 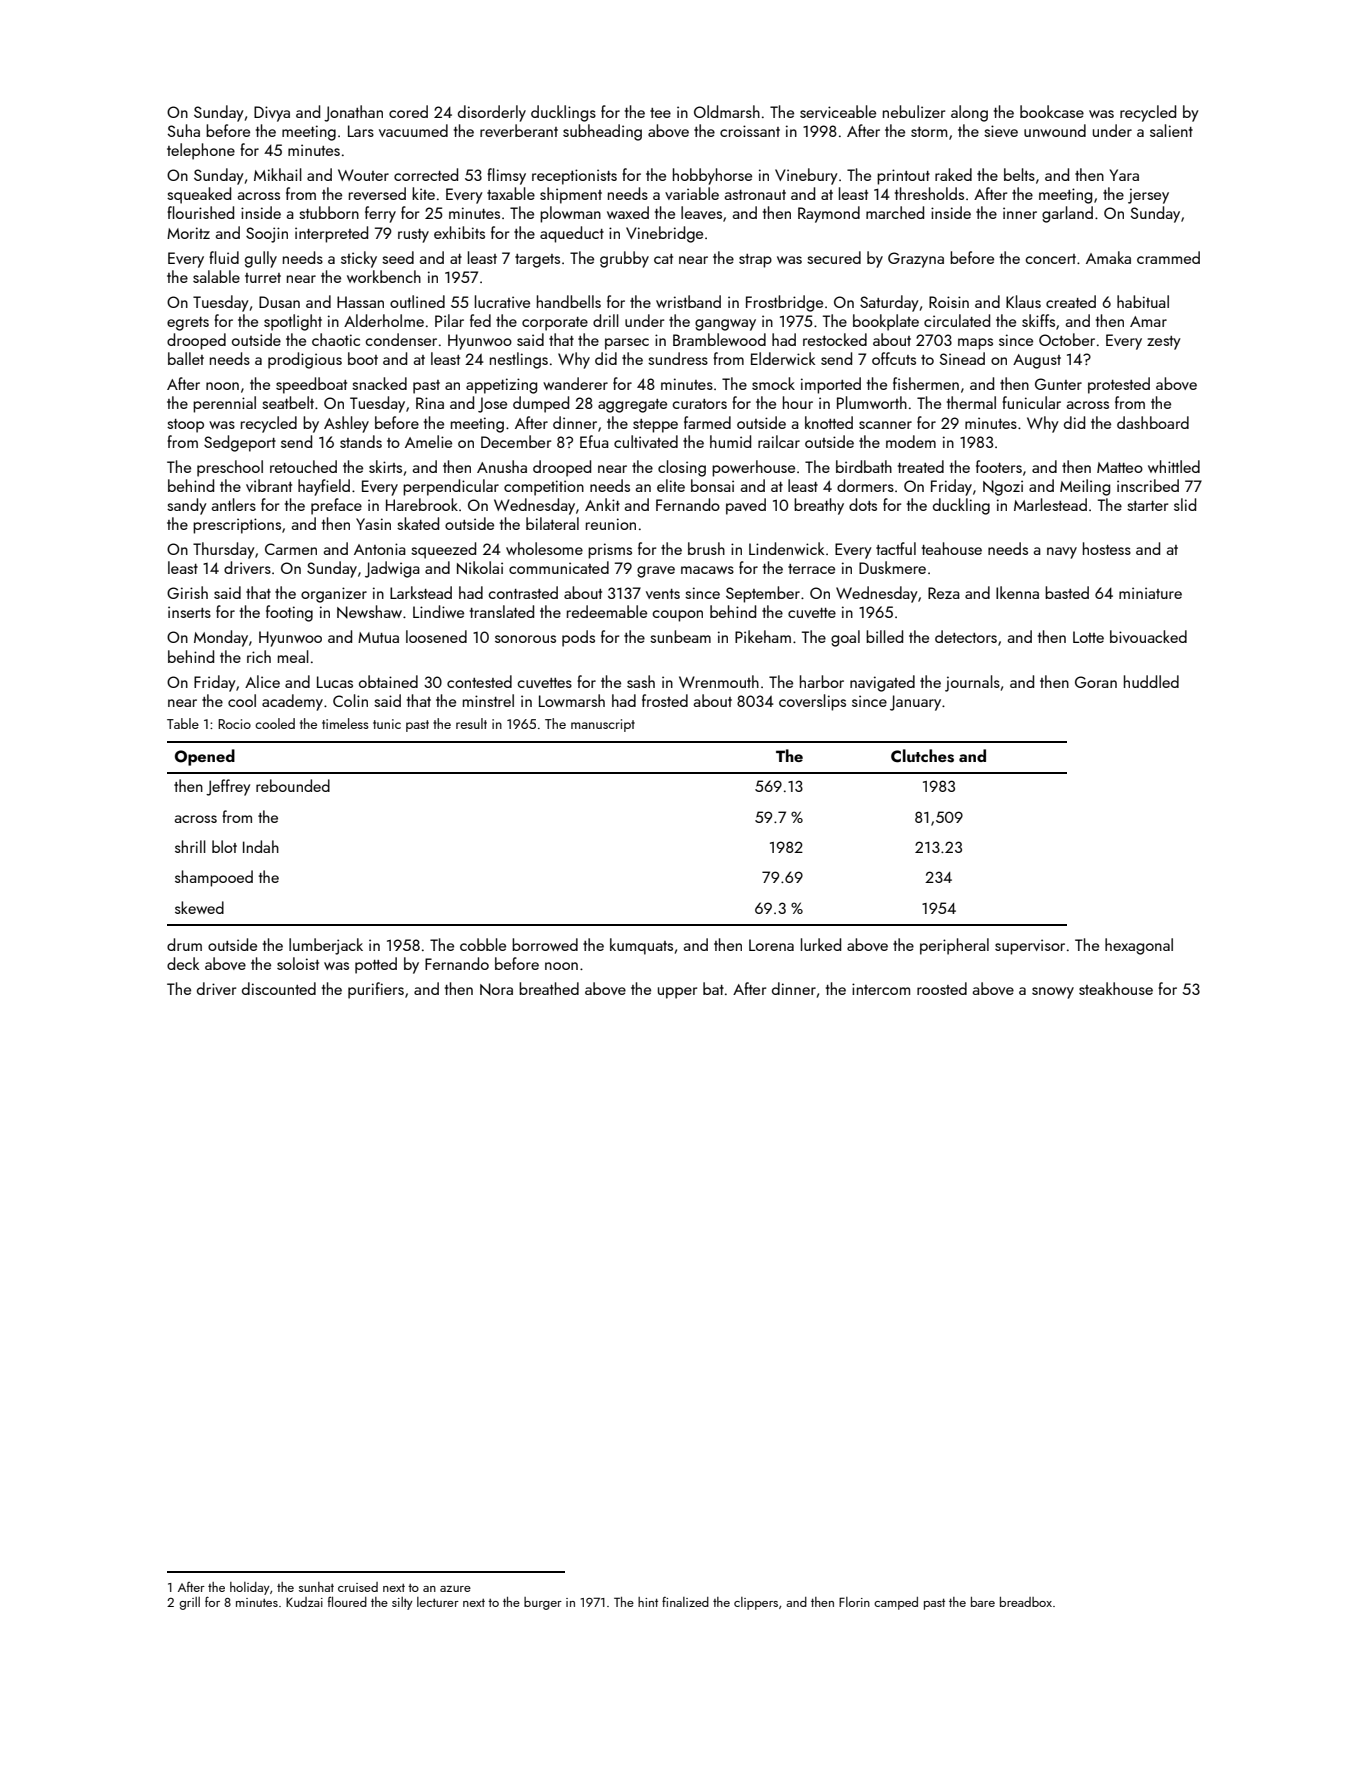 I want to click on teahouse, so click(x=952, y=548).
